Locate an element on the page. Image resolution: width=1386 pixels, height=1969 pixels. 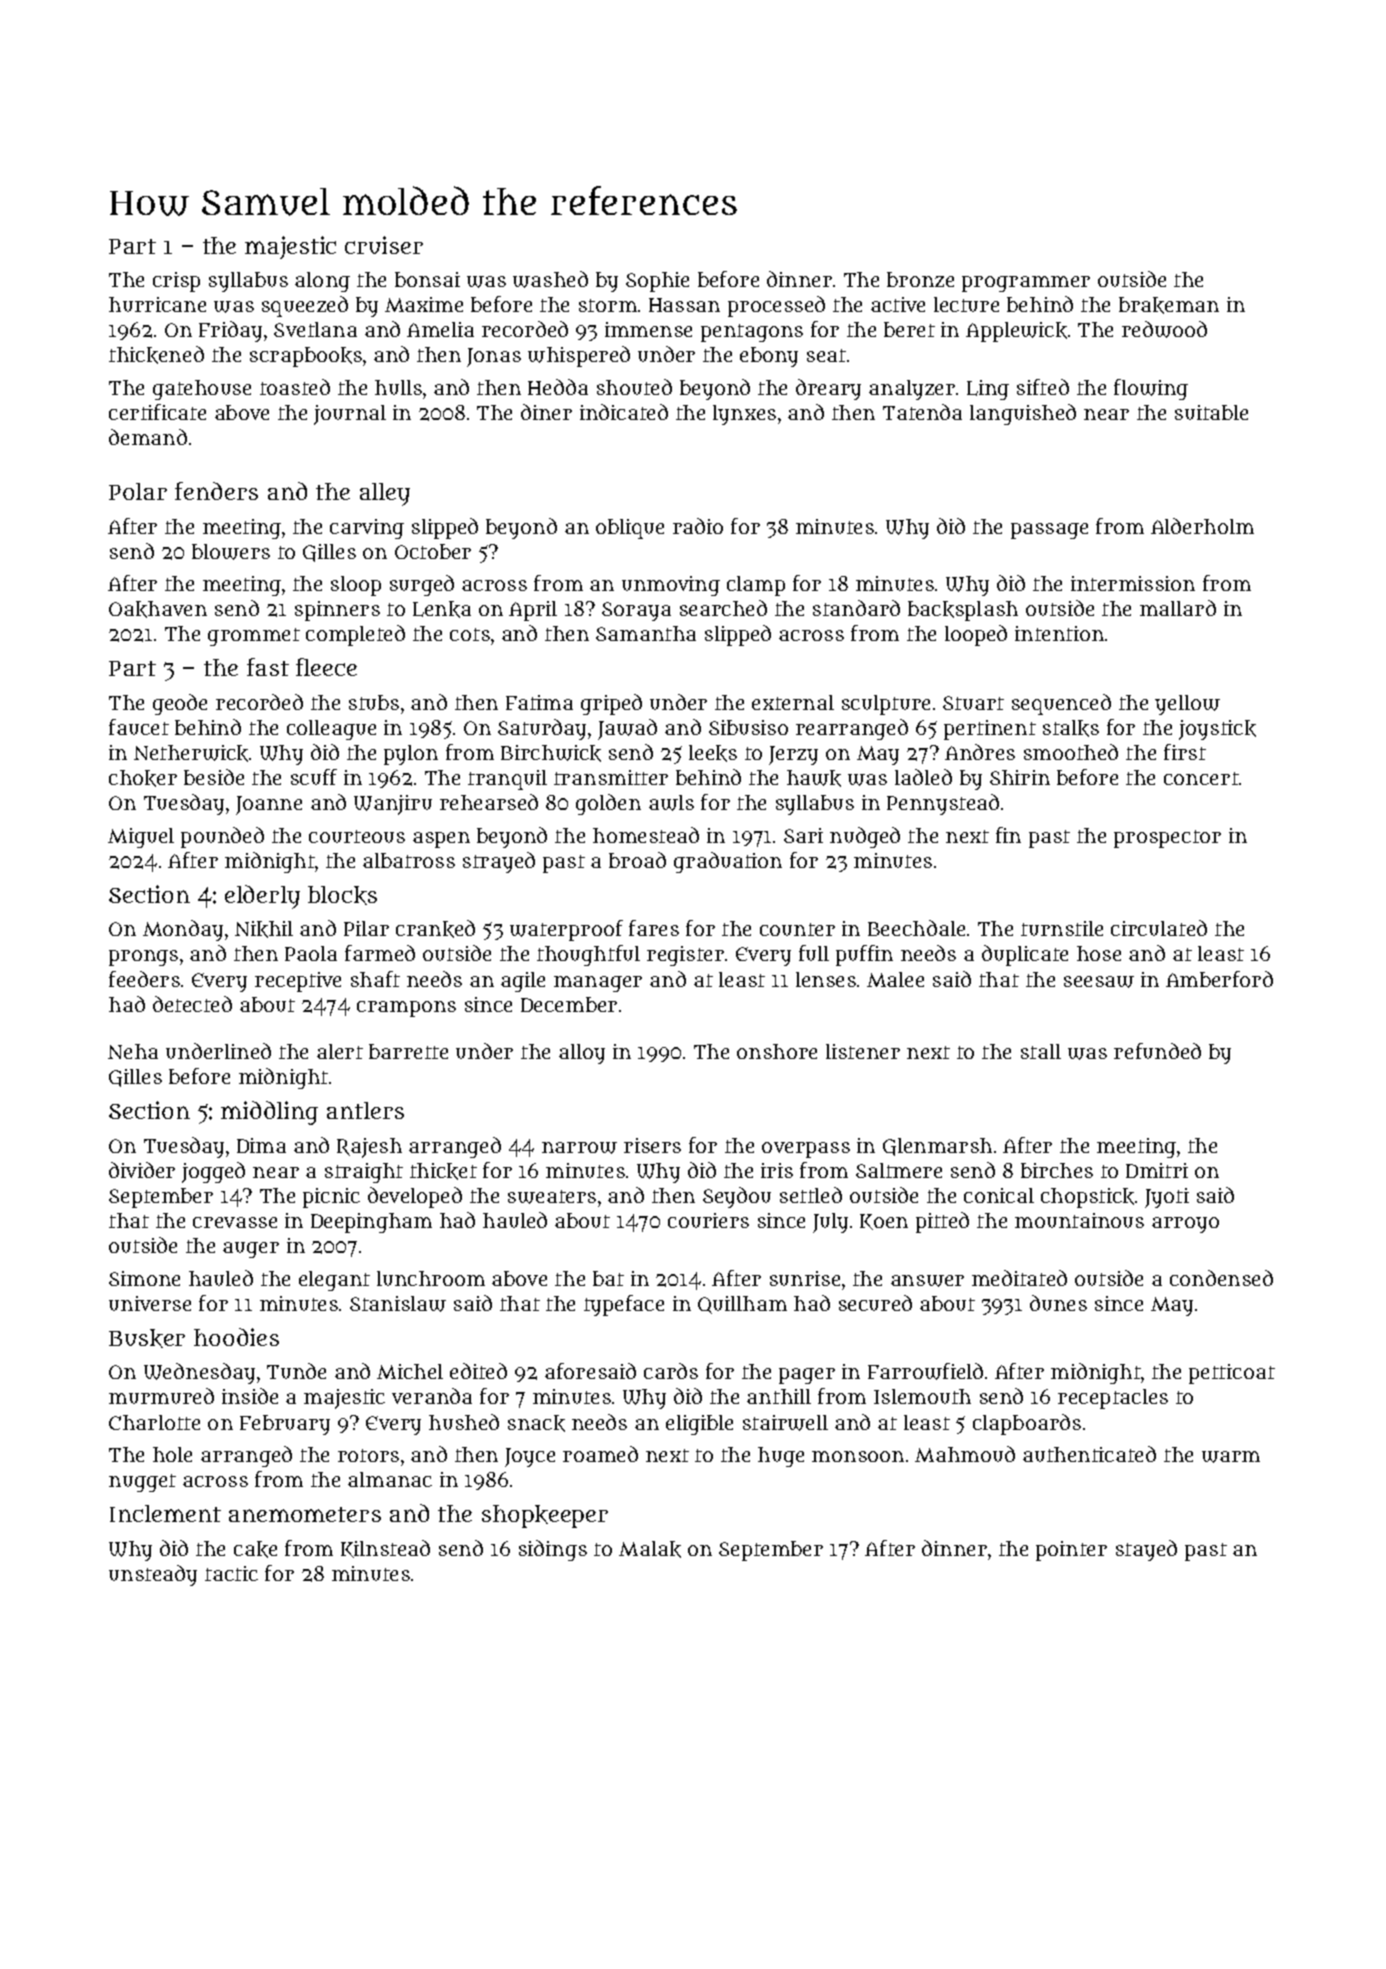
intention is located at coordinates (1059, 633).
